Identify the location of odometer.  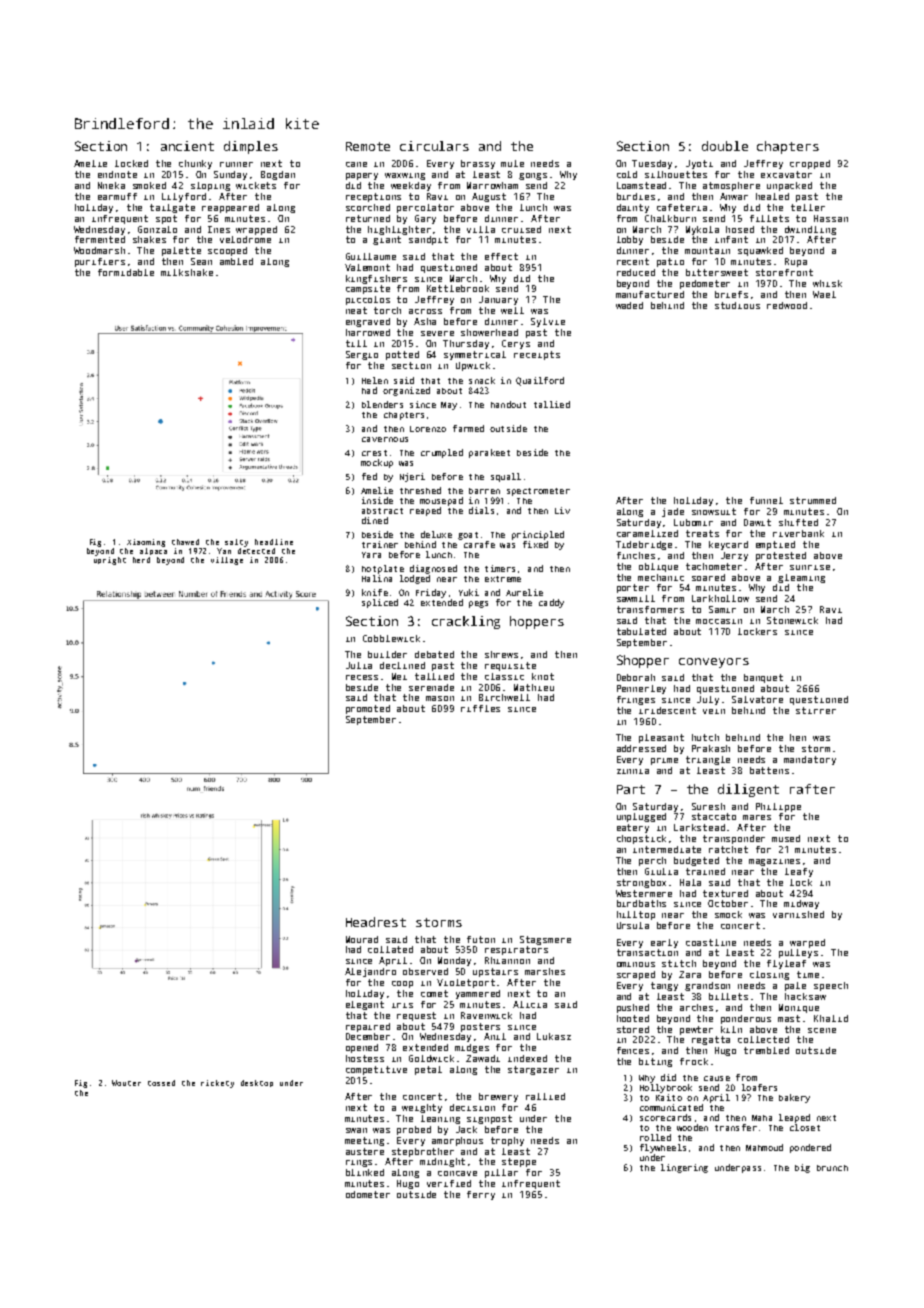
(368, 1194).
